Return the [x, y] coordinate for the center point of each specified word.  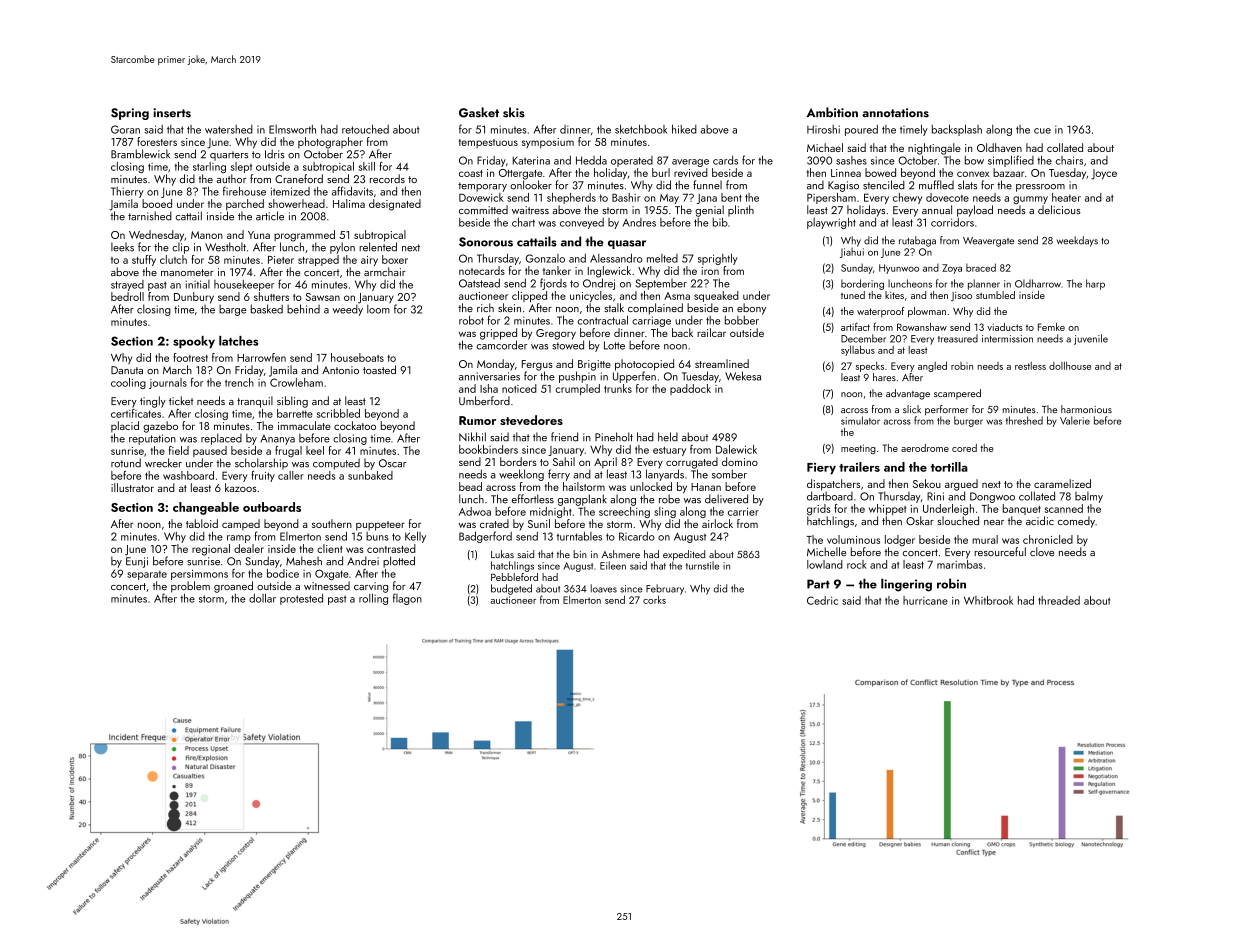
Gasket [479, 112]
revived [691, 172]
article [270, 216]
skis [514, 112]
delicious [1059, 209]
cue [1042, 131]
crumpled [578, 389]
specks [870, 367]
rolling [373, 599]
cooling [128, 383]
